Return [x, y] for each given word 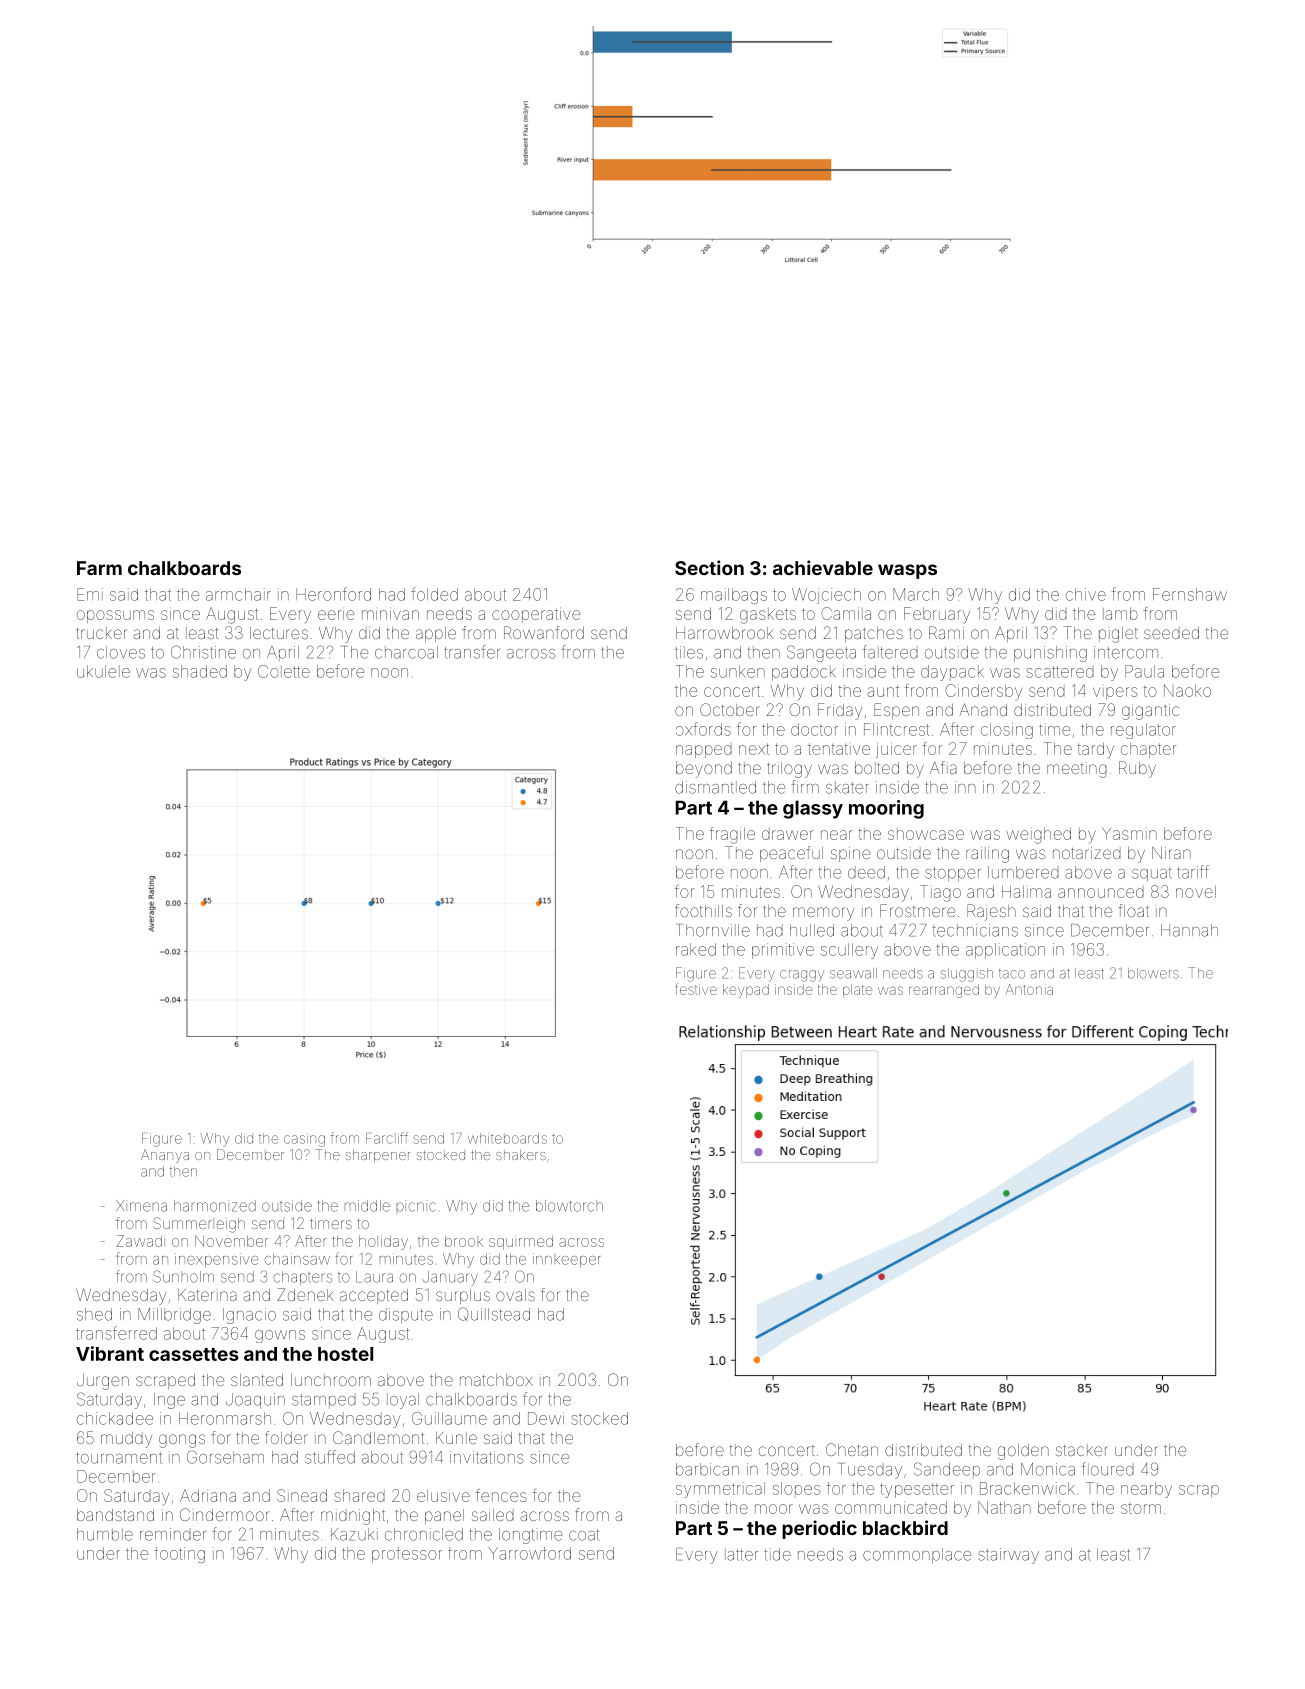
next [754, 749]
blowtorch [569, 1206]
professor [407, 1555]
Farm [99, 568]
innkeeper [567, 1260]
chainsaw [297, 1259]
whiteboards [507, 1138]
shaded [200, 671]
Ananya [165, 1156]
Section [709, 567]
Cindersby [983, 692]
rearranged [944, 991]
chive [1086, 594]
